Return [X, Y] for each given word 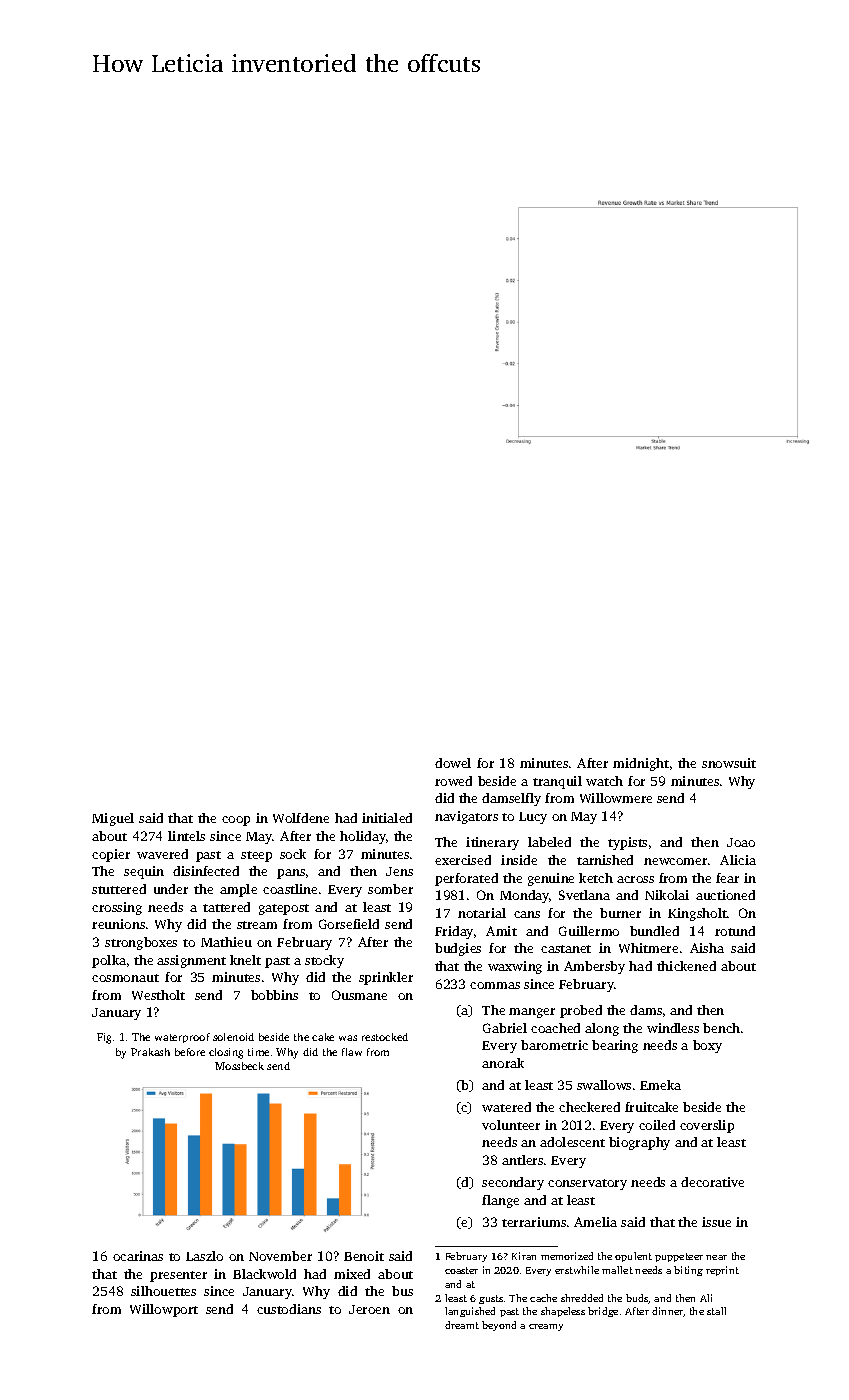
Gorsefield [349, 924]
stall [716, 1311]
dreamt [462, 1325]
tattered [226, 907]
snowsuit [729, 763]
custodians [289, 1309]
